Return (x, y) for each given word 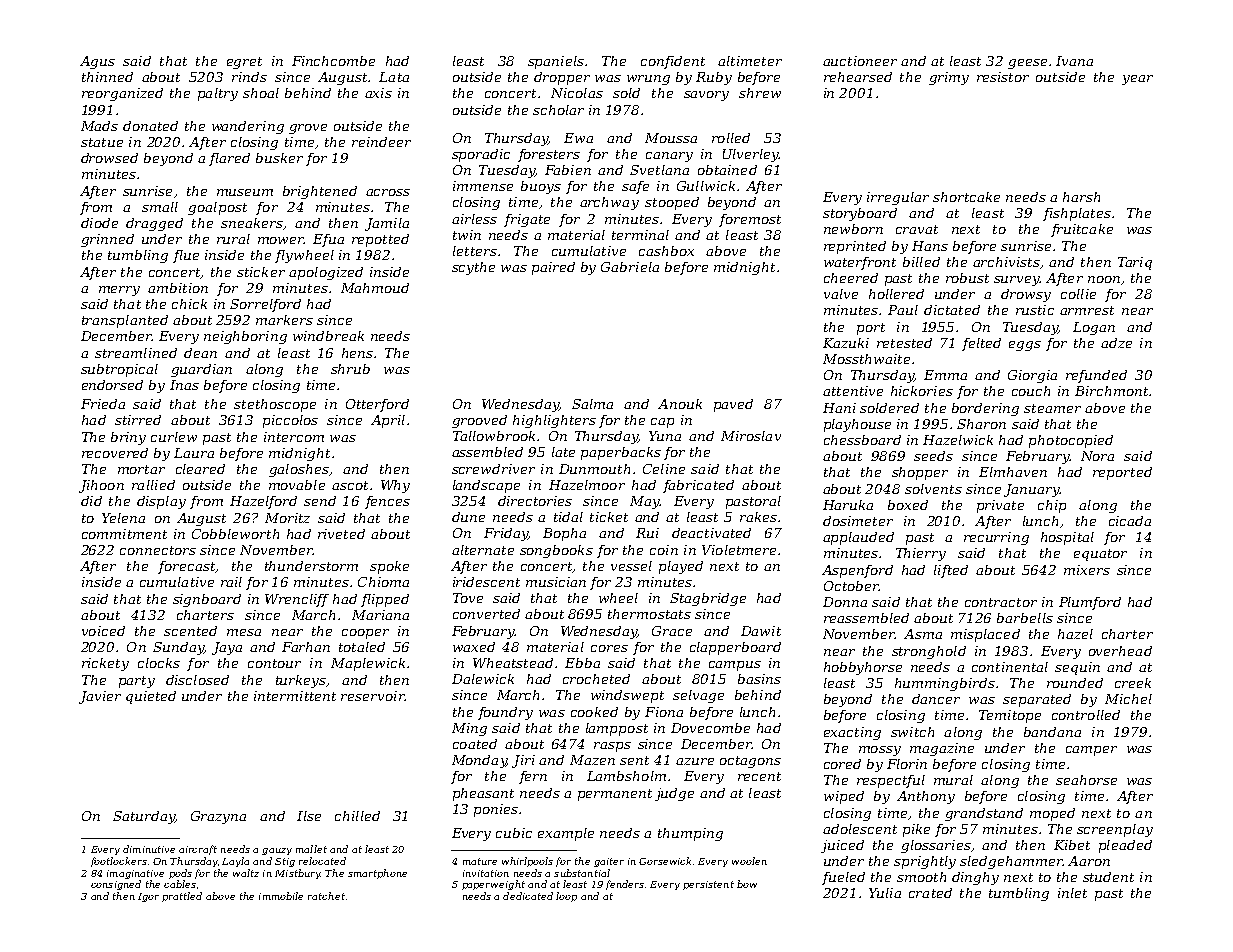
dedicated (528, 896)
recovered (115, 453)
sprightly (925, 862)
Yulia (885, 893)
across (388, 192)
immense (483, 186)
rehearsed (858, 77)
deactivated (711, 533)
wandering (248, 127)
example (566, 834)
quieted (151, 697)
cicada (1130, 521)
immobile (281, 896)
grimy (949, 78)
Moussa (671, 138)
